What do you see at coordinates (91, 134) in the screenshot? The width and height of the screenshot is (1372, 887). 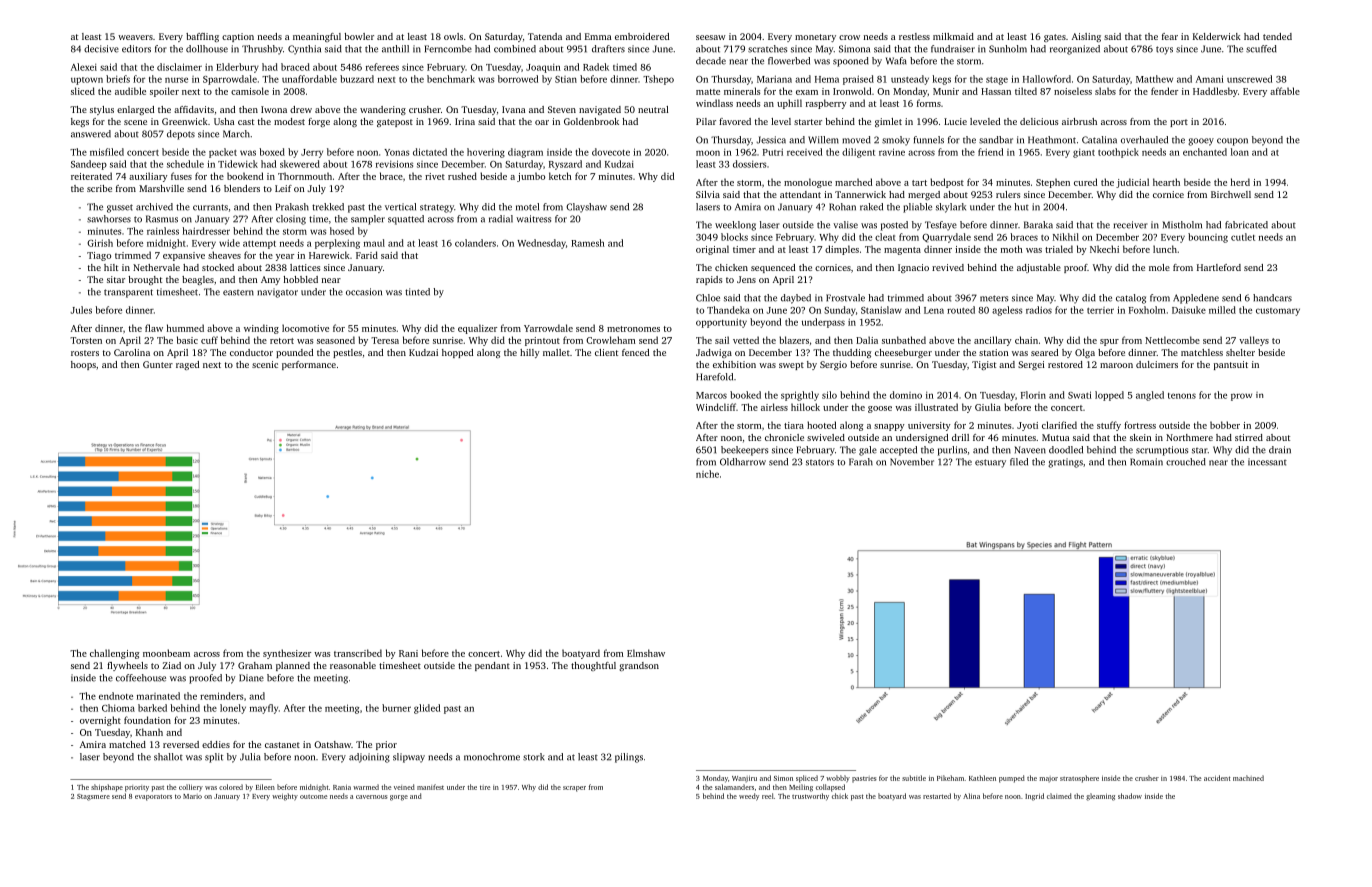 I see `answered` at bounding box center [91, 134].
